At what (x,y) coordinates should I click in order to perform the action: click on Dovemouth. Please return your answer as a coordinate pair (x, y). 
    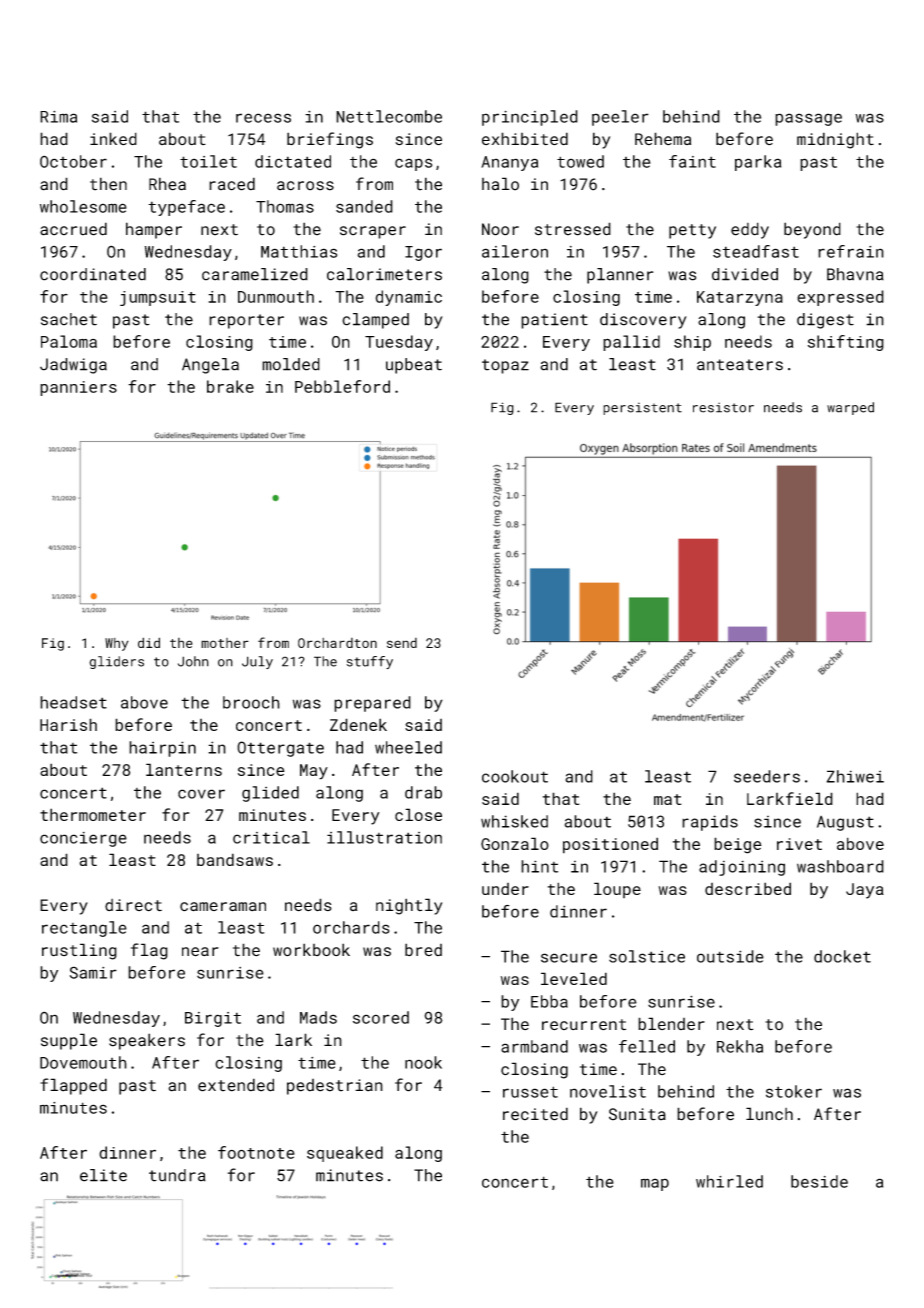
    Looking at the image, I should click on (83, 1062).
